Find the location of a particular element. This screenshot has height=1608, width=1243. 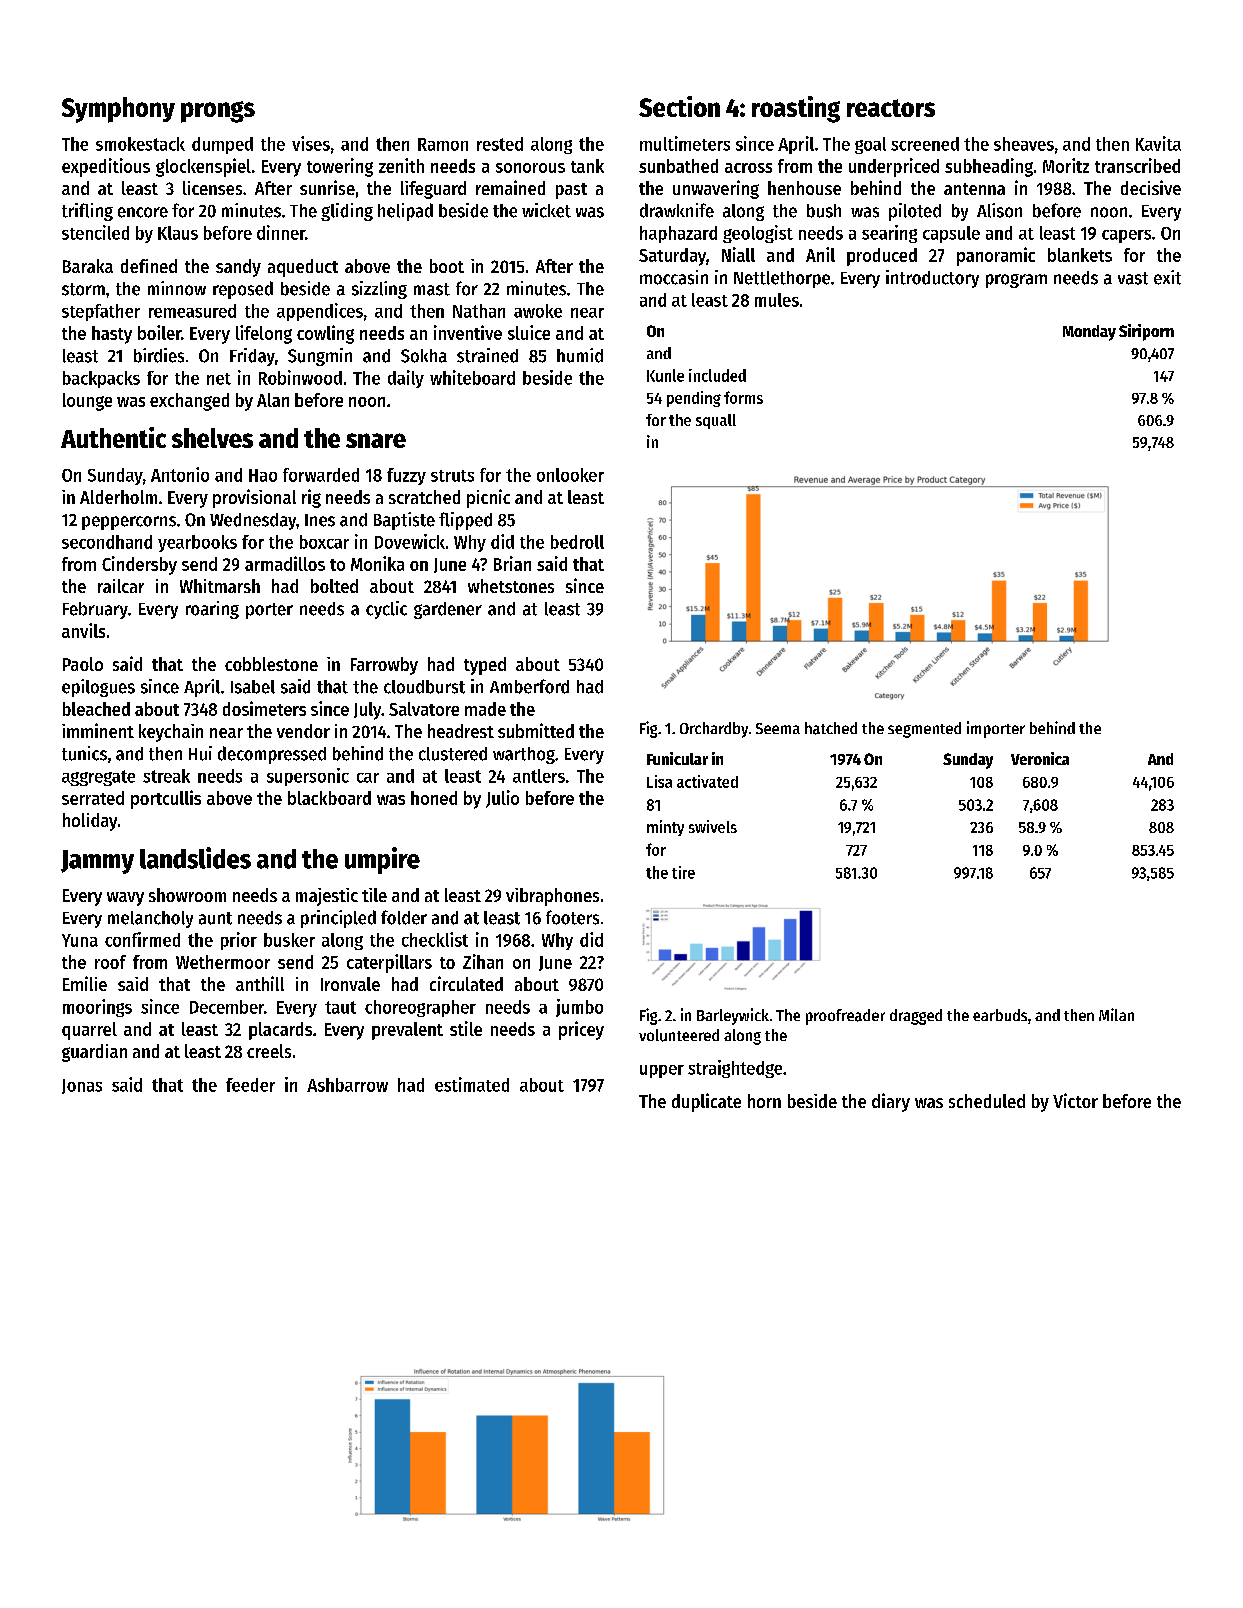

railcar is located at coordinates (121, 586).
